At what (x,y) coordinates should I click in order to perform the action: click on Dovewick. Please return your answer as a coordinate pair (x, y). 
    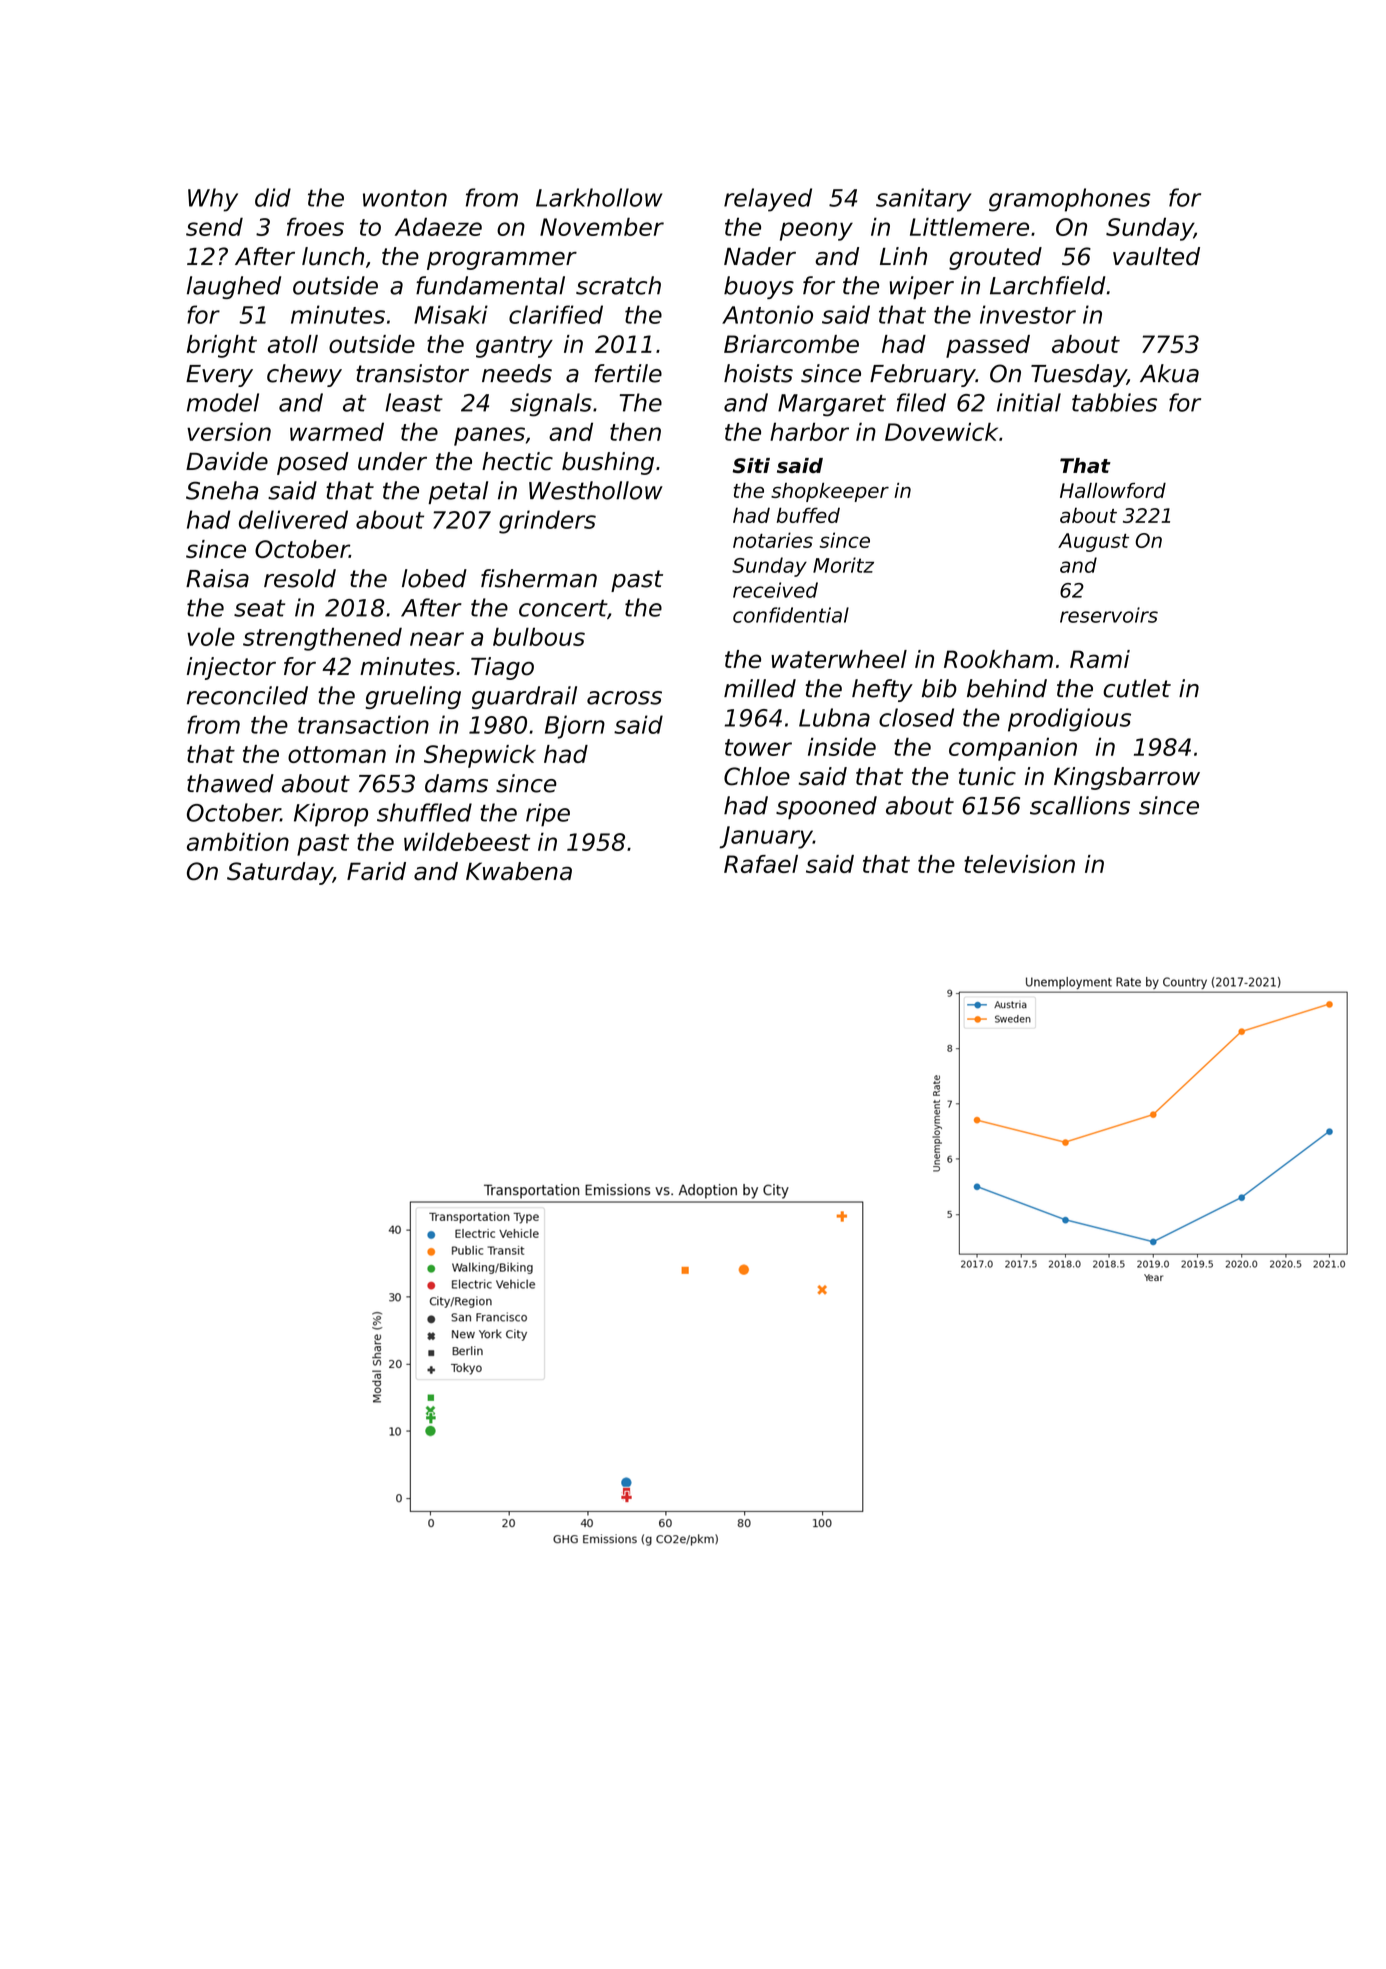
    Looking at the image, I should click on (941, 431).
